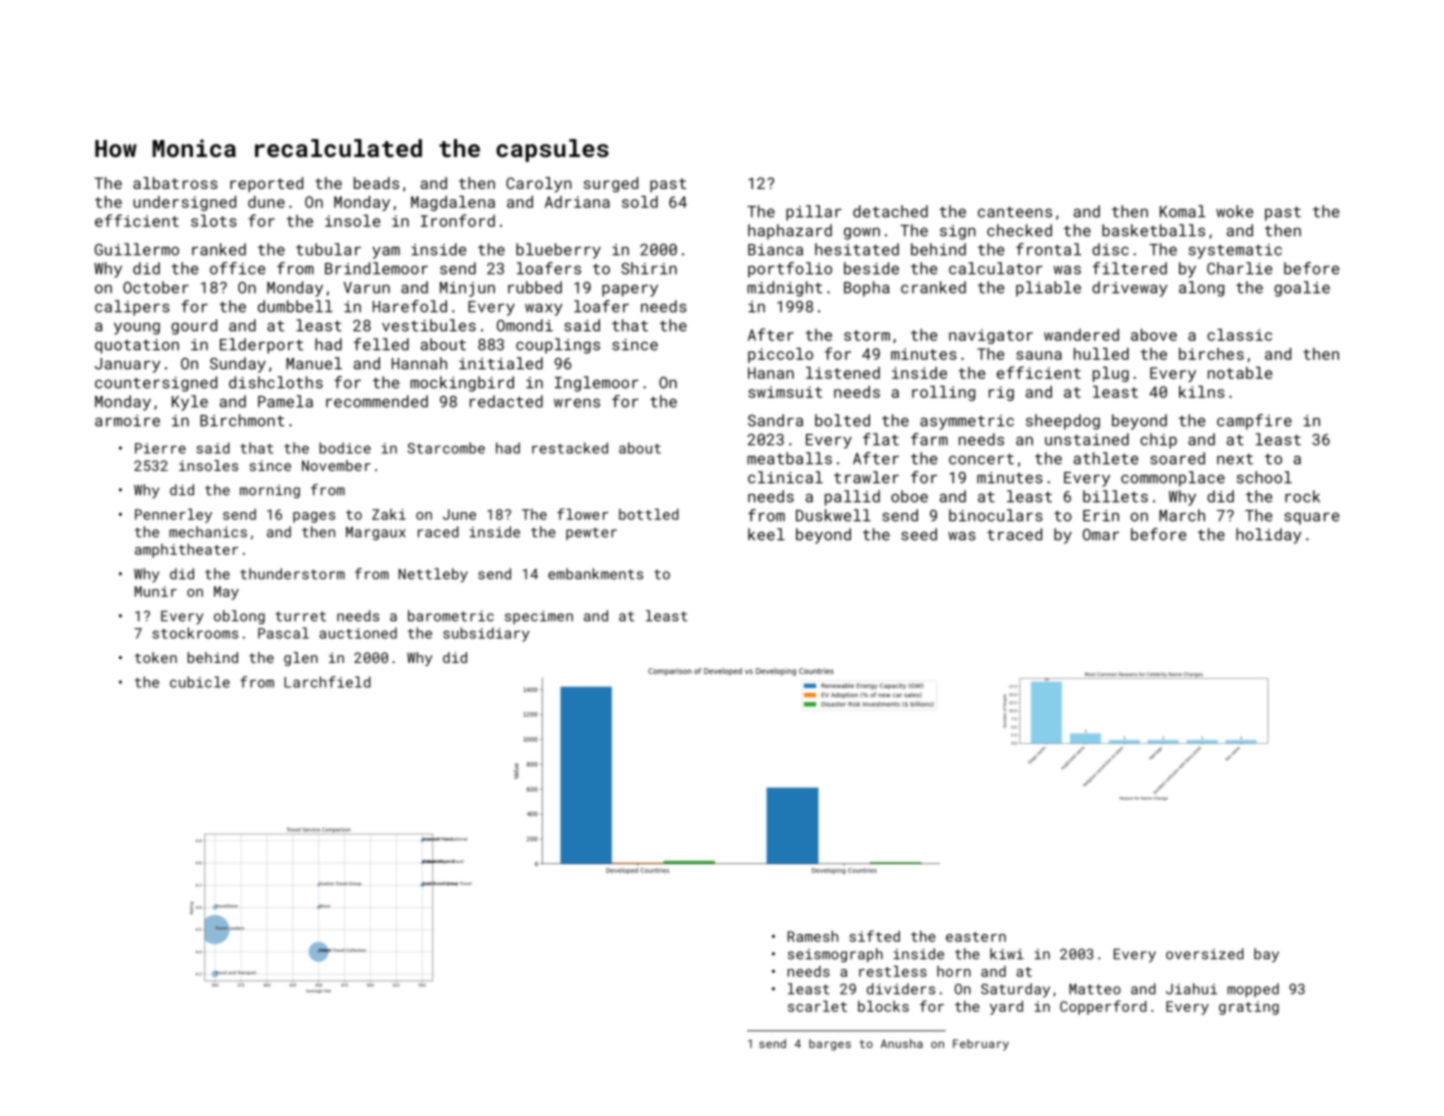 The width and height of the screenshot is (1444, 1116). What do you see at coordinates (1268, 536) in the screenshot?
I see `holiday` at bounding box center [1268, 536].
